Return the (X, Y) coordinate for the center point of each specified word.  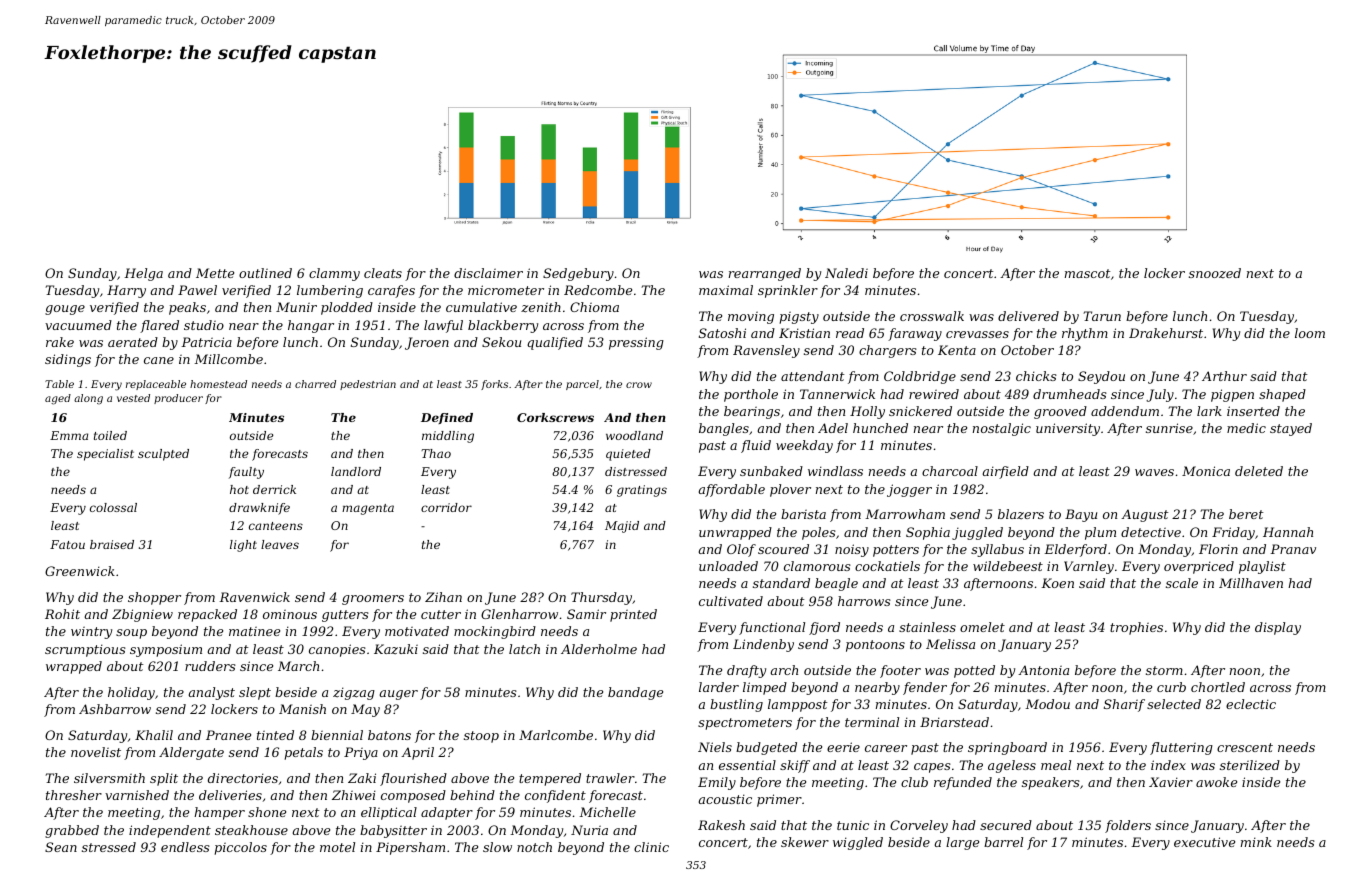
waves (1154, 472)
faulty (246, 473)
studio (204, 325)
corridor (446, 507)
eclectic (1251, 704)
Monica (1206, 471)
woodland (634, 435)
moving (751, 318)
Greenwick (80, 571)
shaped (1282, 395)
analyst (211, 693)
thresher (74, 795)
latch (524, 649)
